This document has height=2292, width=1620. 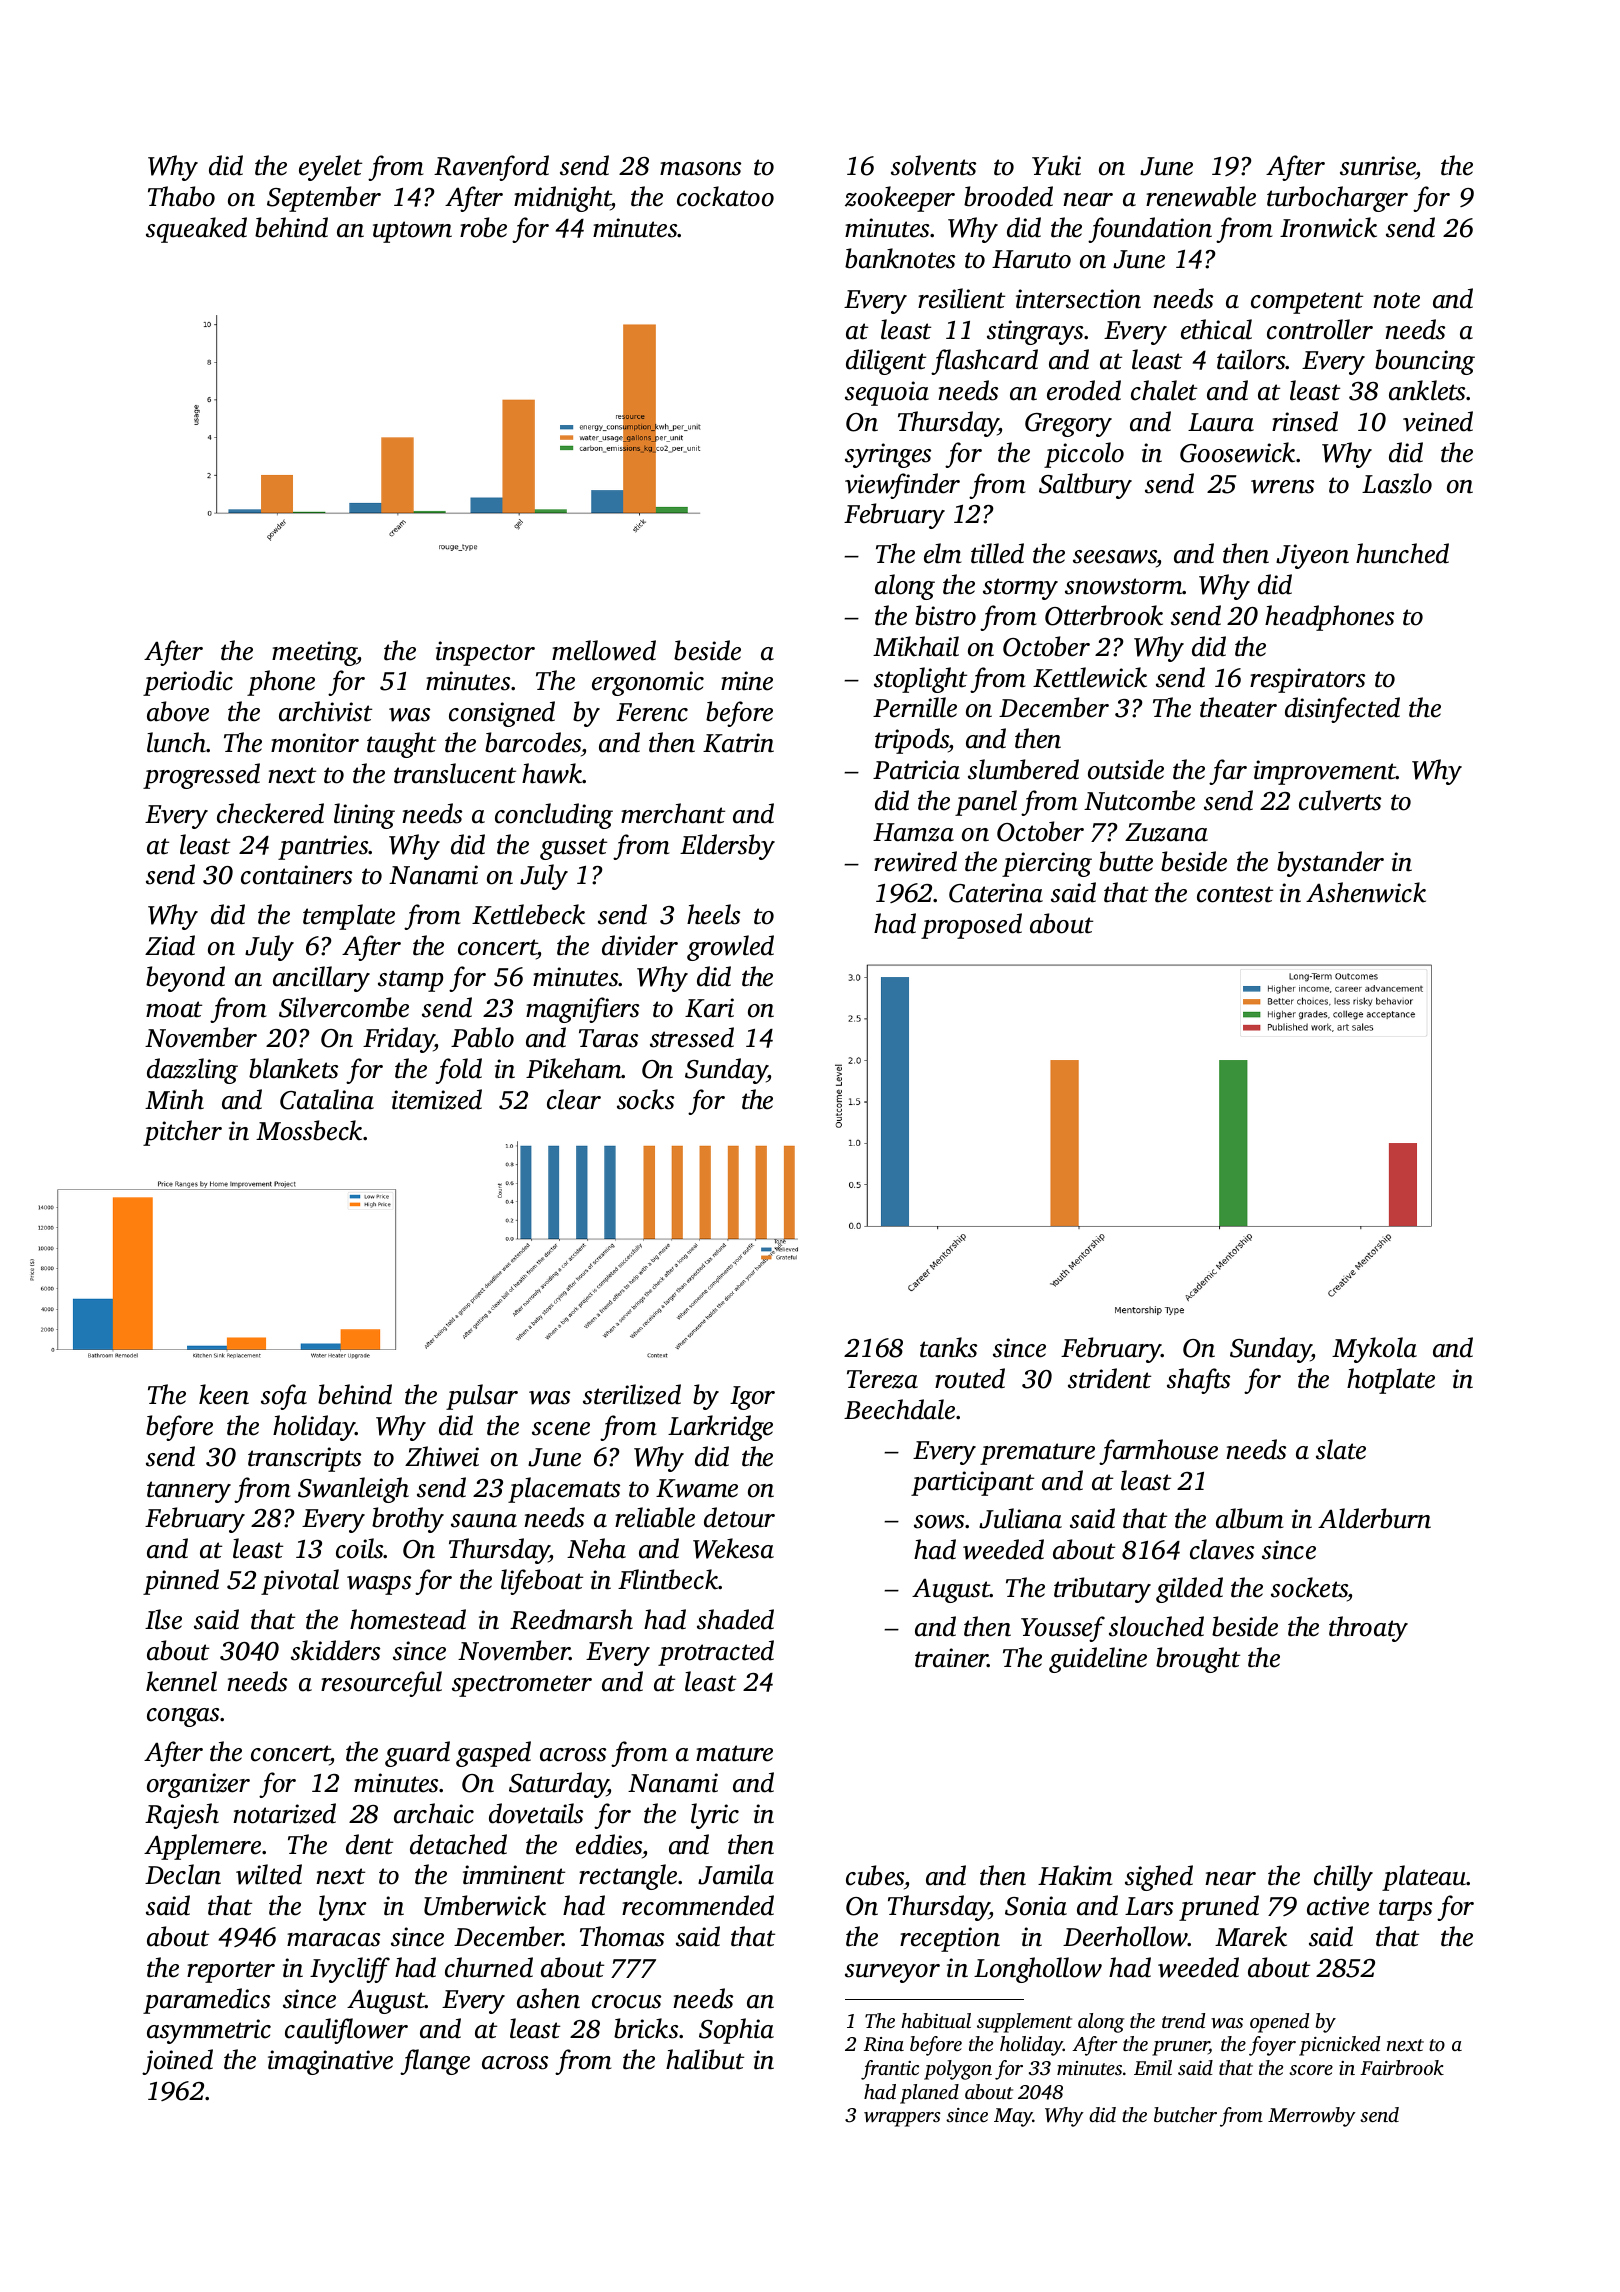 What do you see at coordinates (1378, 167) in the document?
I see `sunrise` at bounding box center [1378, 167].
